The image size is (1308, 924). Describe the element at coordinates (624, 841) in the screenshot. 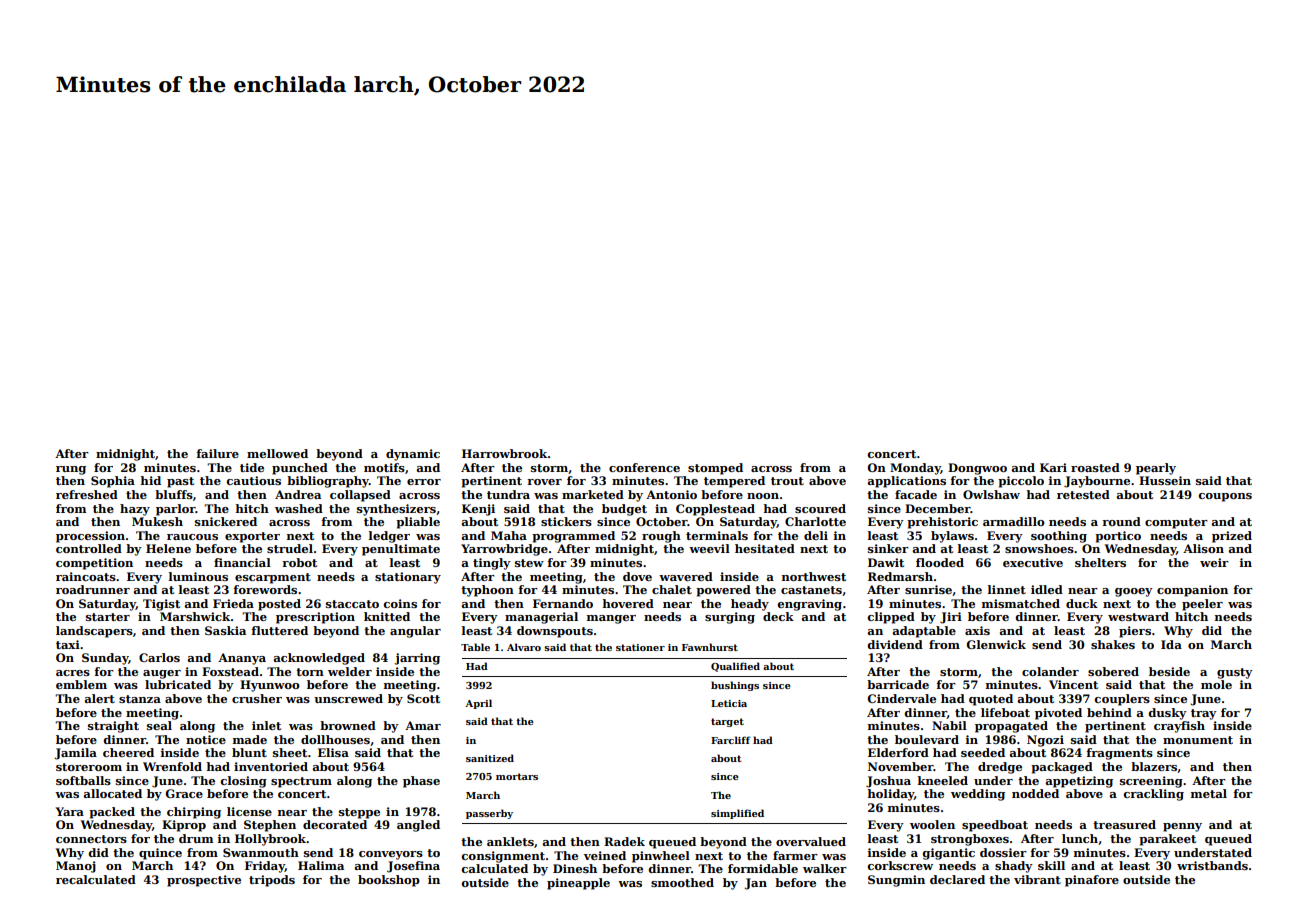

I see `Radek` at that location.
